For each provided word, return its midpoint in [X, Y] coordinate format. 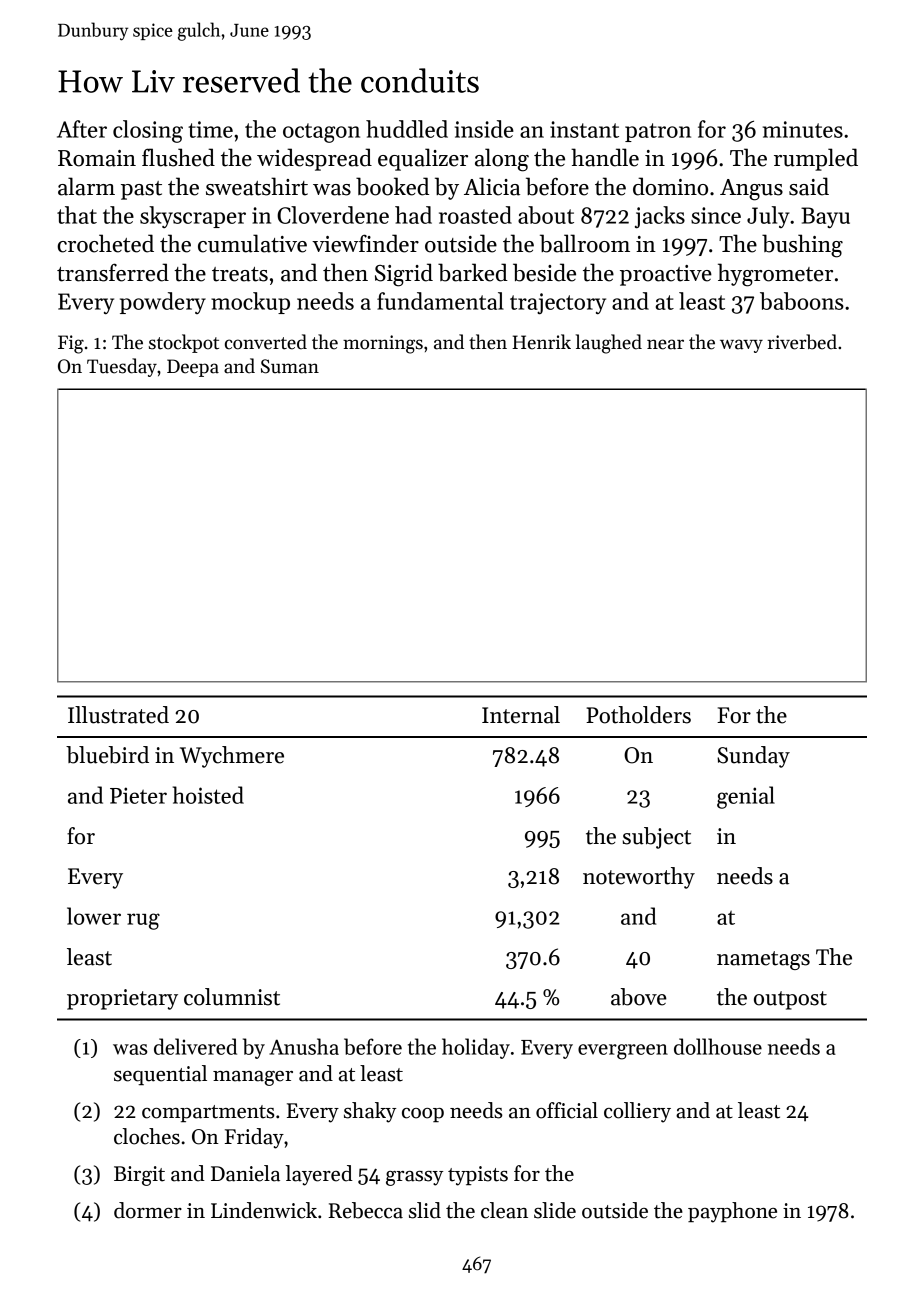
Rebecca [365, 1210]
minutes [803, 129]
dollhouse [718, 1046]
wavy [741, 346]
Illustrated [118, 715]
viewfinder [365, 243]
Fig [71, 344]
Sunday [753, 757]
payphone [732, 1212]
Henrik [541, 342]
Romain [97, 158]
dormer [148, 1210]
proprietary [122, 999]
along [502, 160]
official [567, 1110]
